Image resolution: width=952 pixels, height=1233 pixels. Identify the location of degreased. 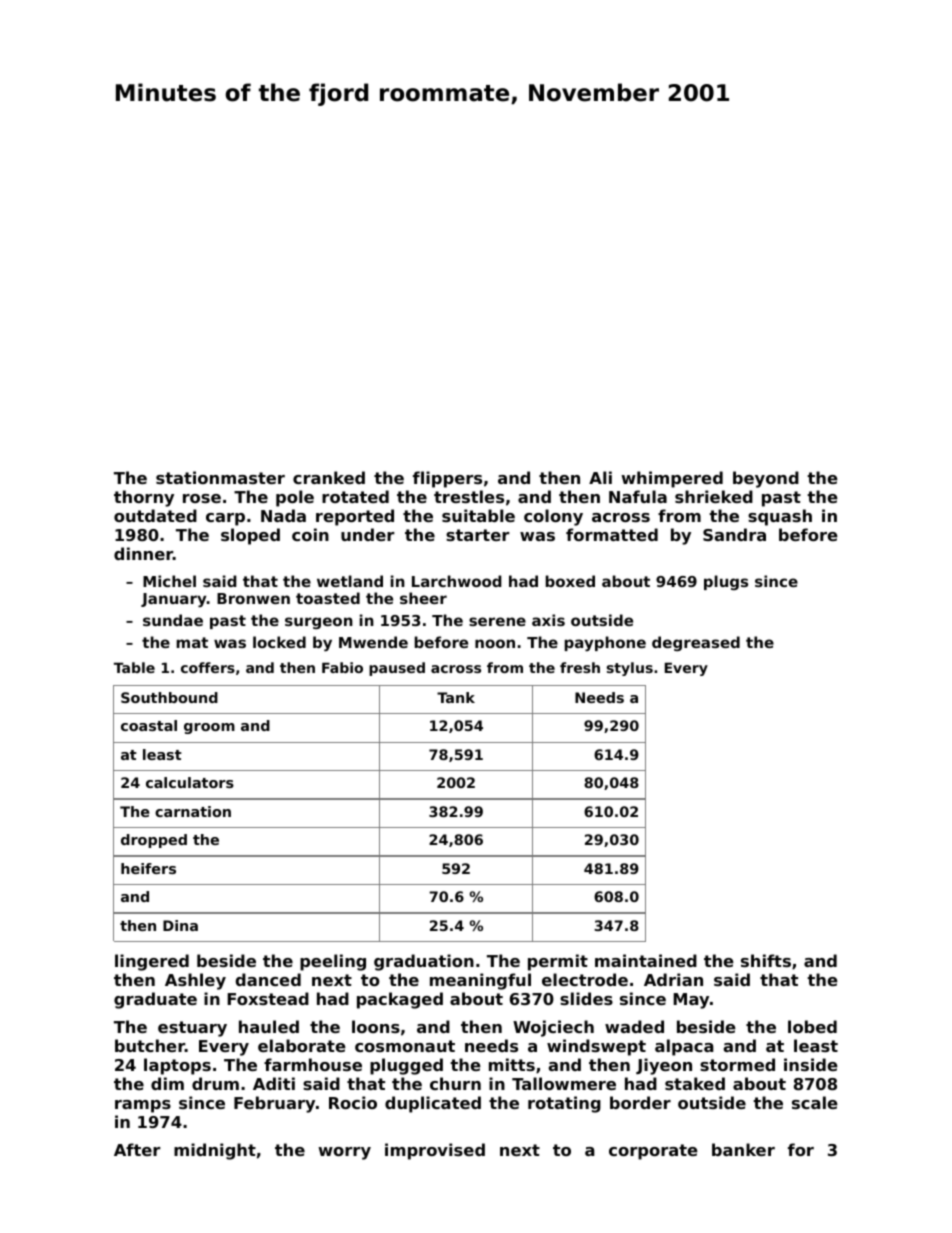
(696, 643).
